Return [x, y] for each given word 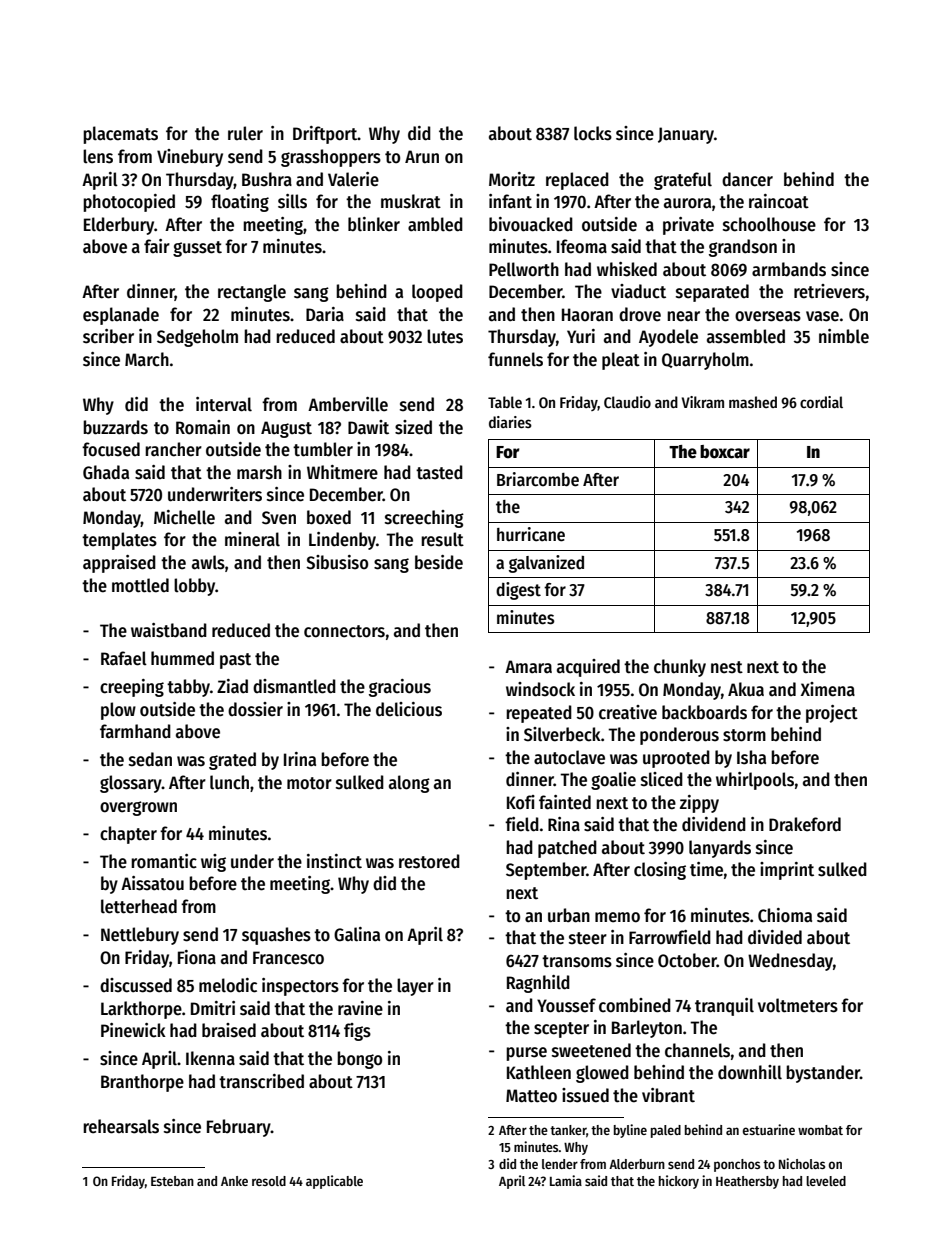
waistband [169, 630]
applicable [334, 1182]
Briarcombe [538, 479]
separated [712, 293]
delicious [409, 709]
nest [727, 667]
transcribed [261, 1081]
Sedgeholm [197, 338]
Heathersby [747, 1182]
